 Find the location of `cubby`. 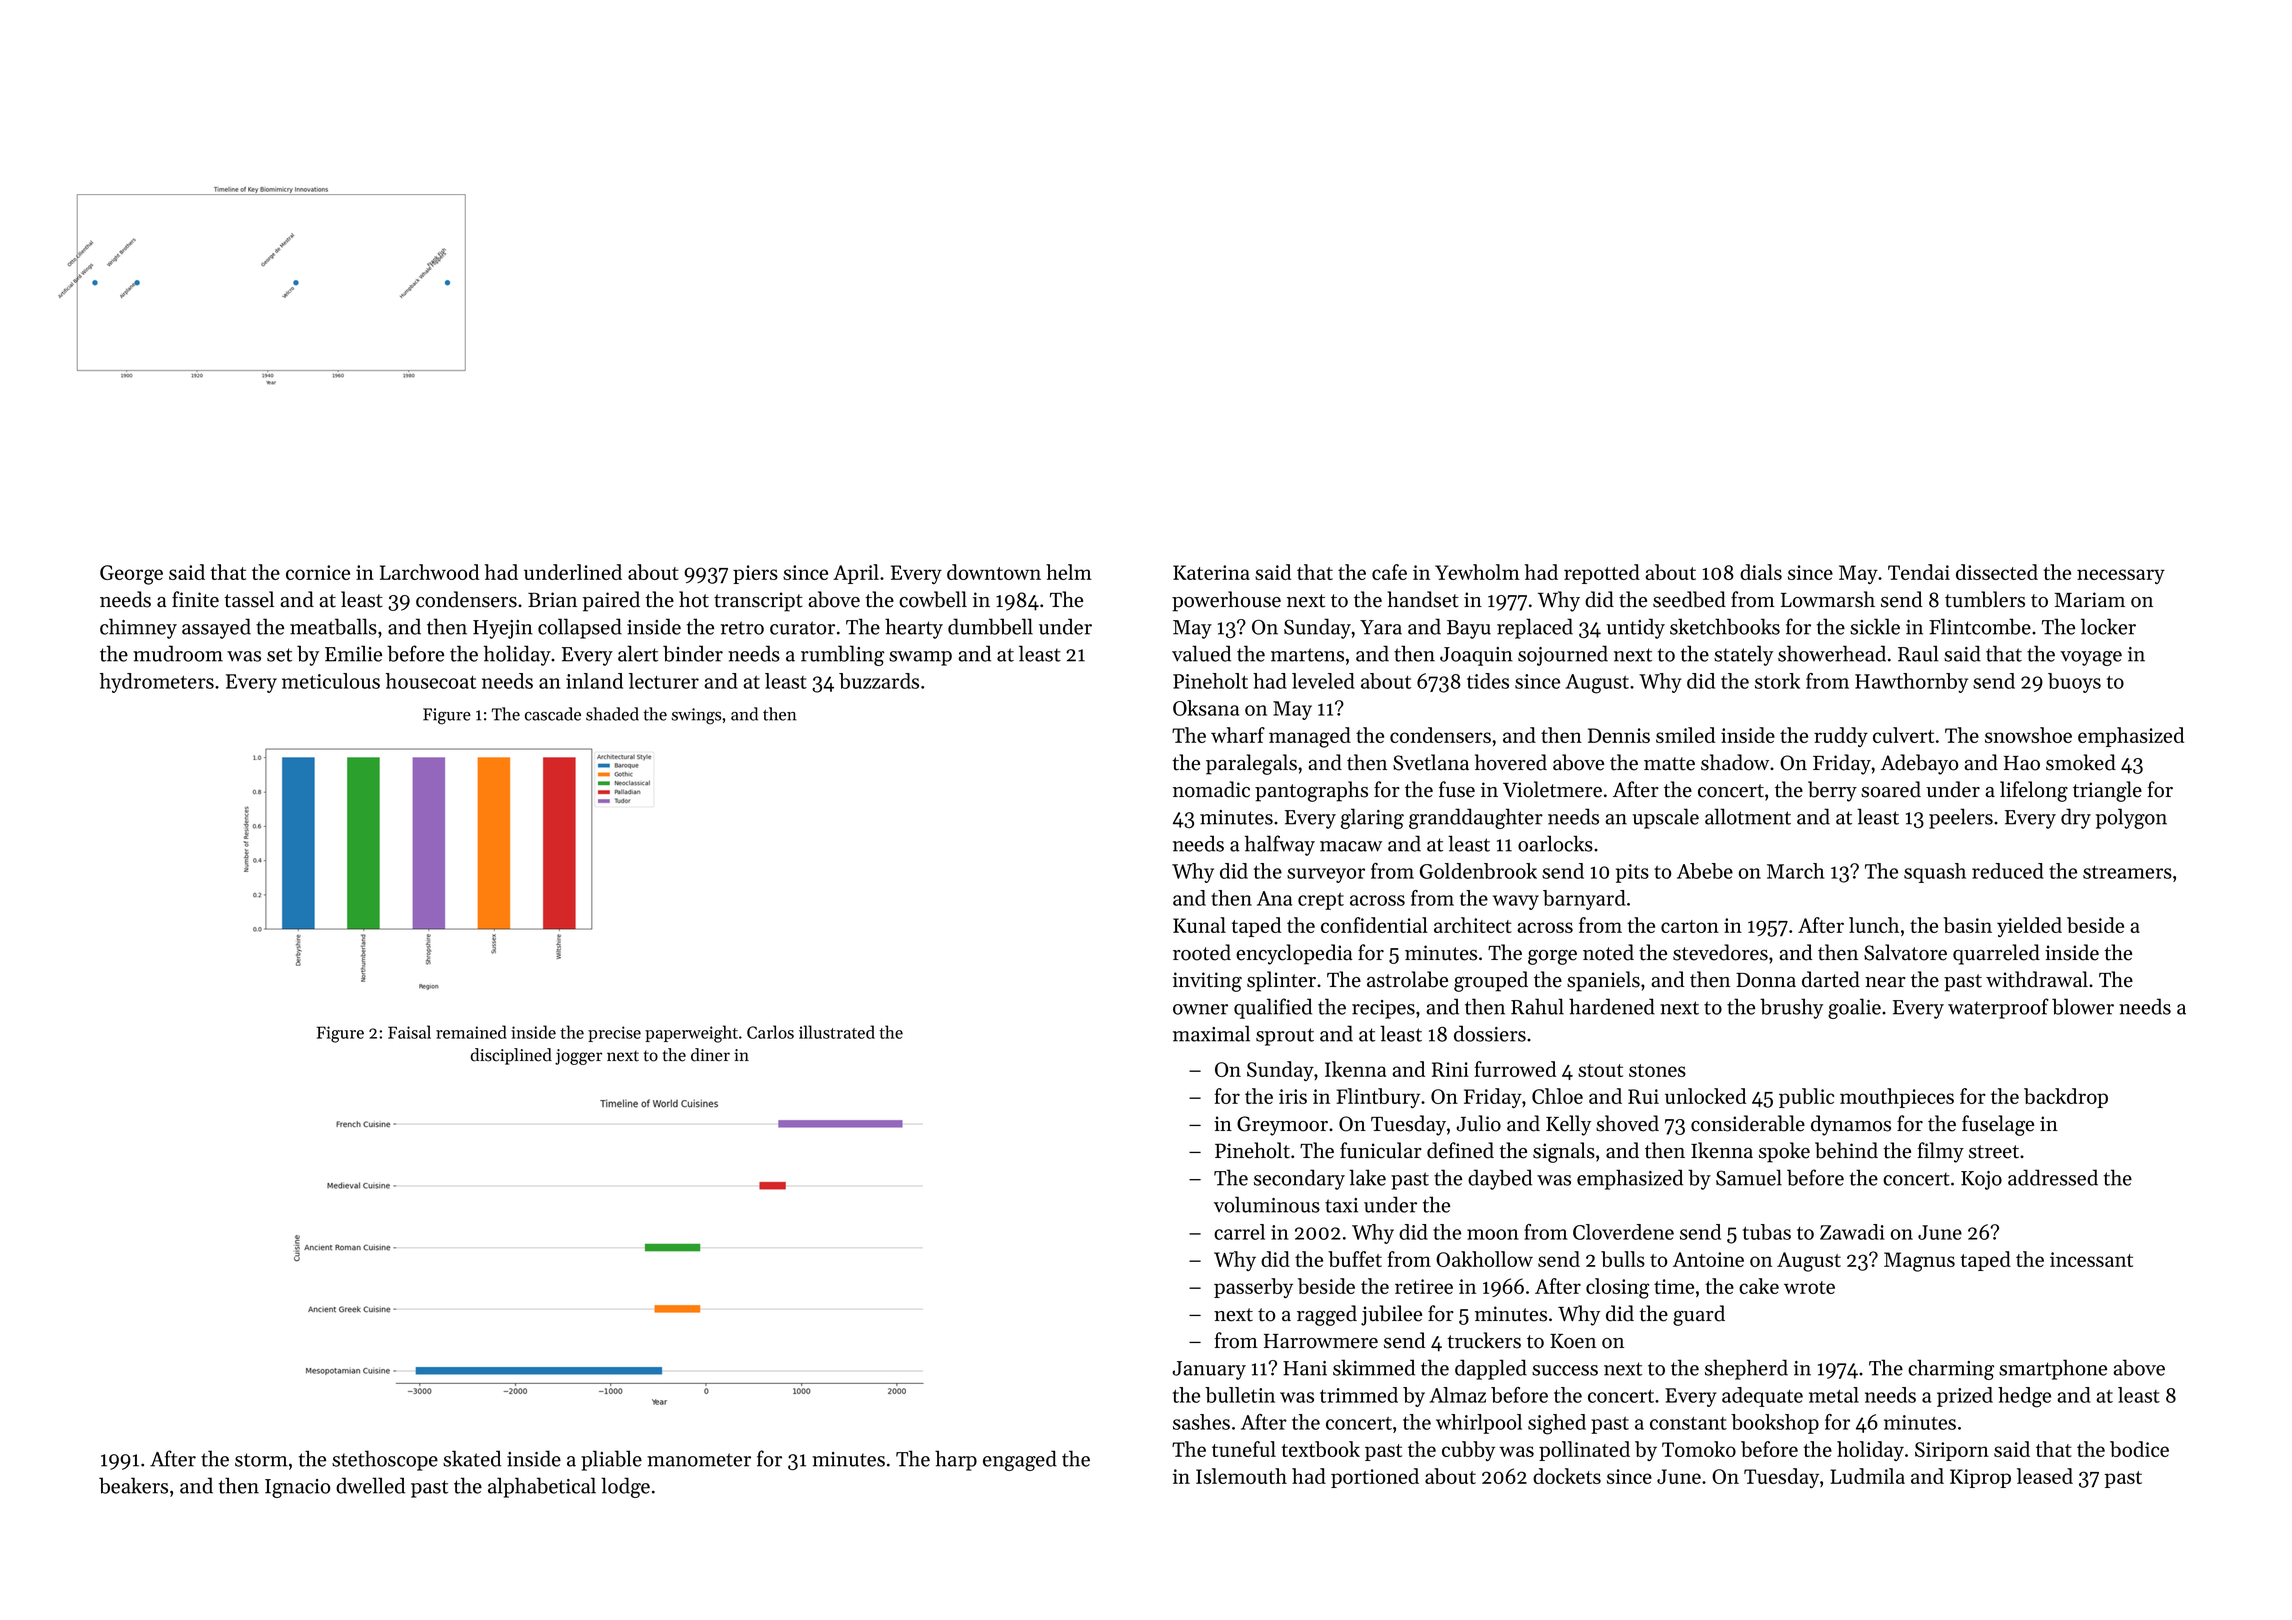

cubby is located at coordinates (1468, 1451).
